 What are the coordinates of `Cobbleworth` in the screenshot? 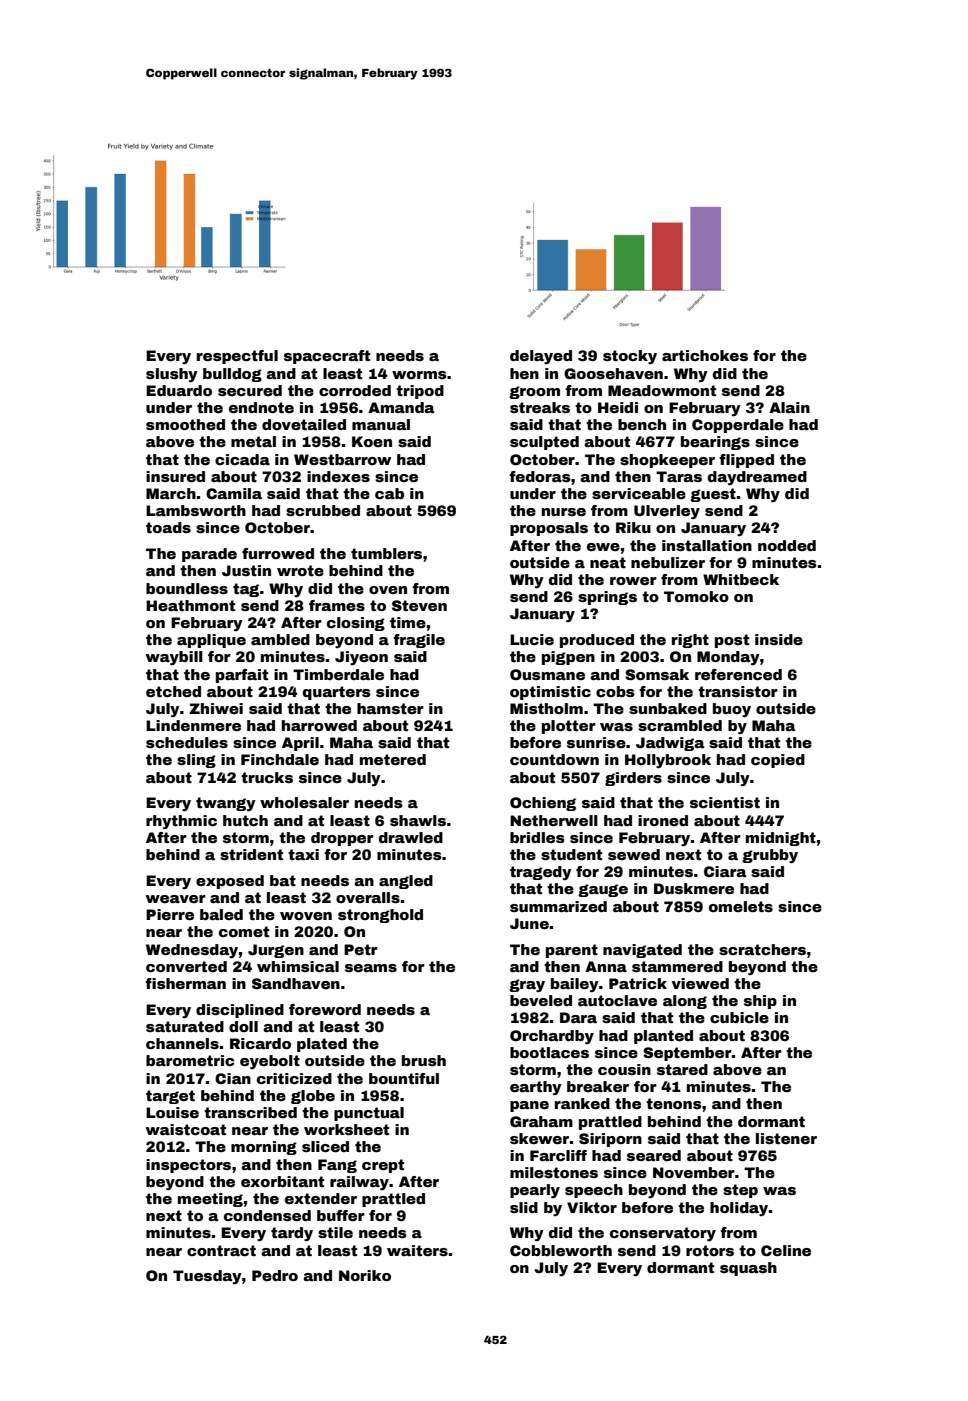 It's located at (561, 1250).
